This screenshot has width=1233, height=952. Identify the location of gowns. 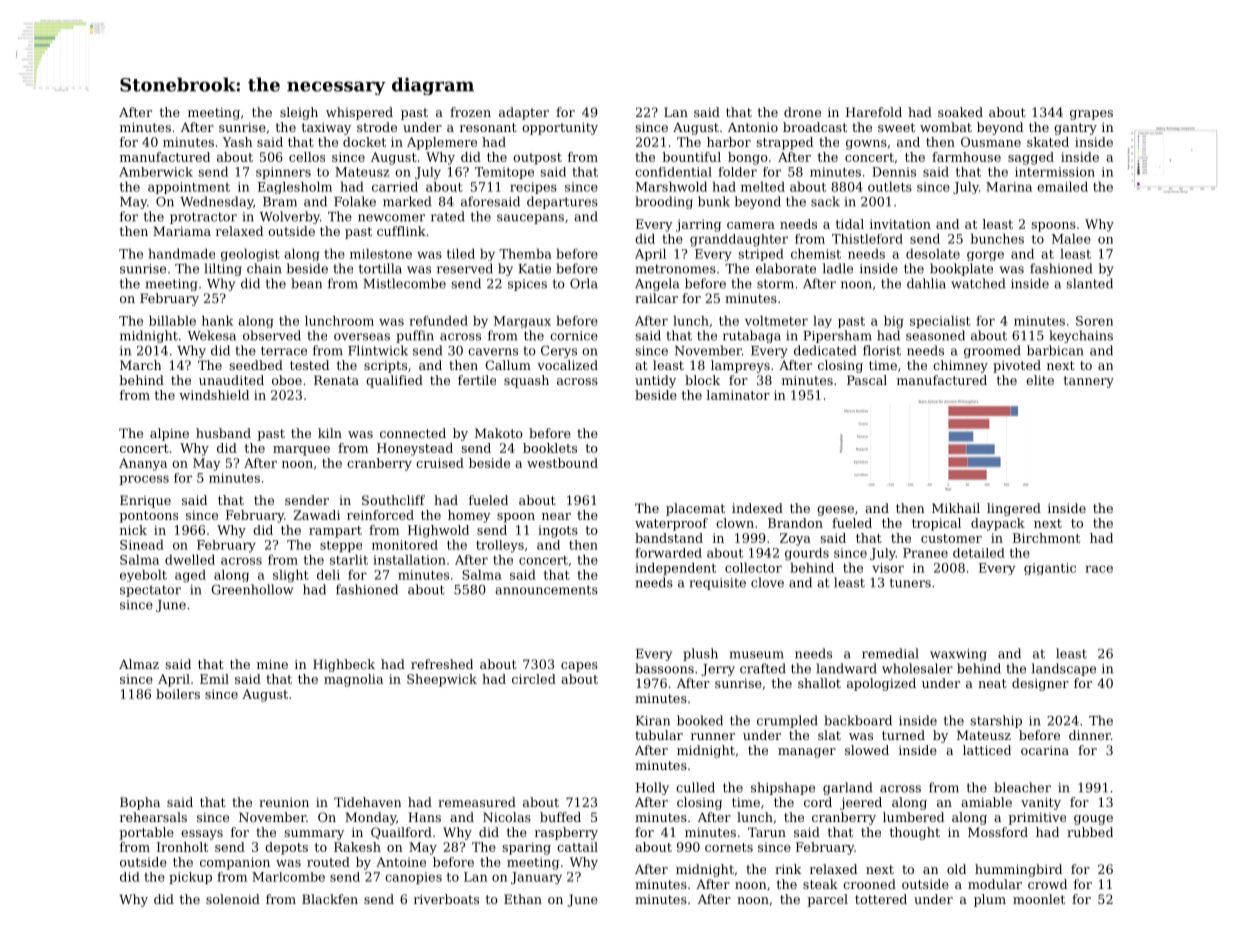
(866, 145).
